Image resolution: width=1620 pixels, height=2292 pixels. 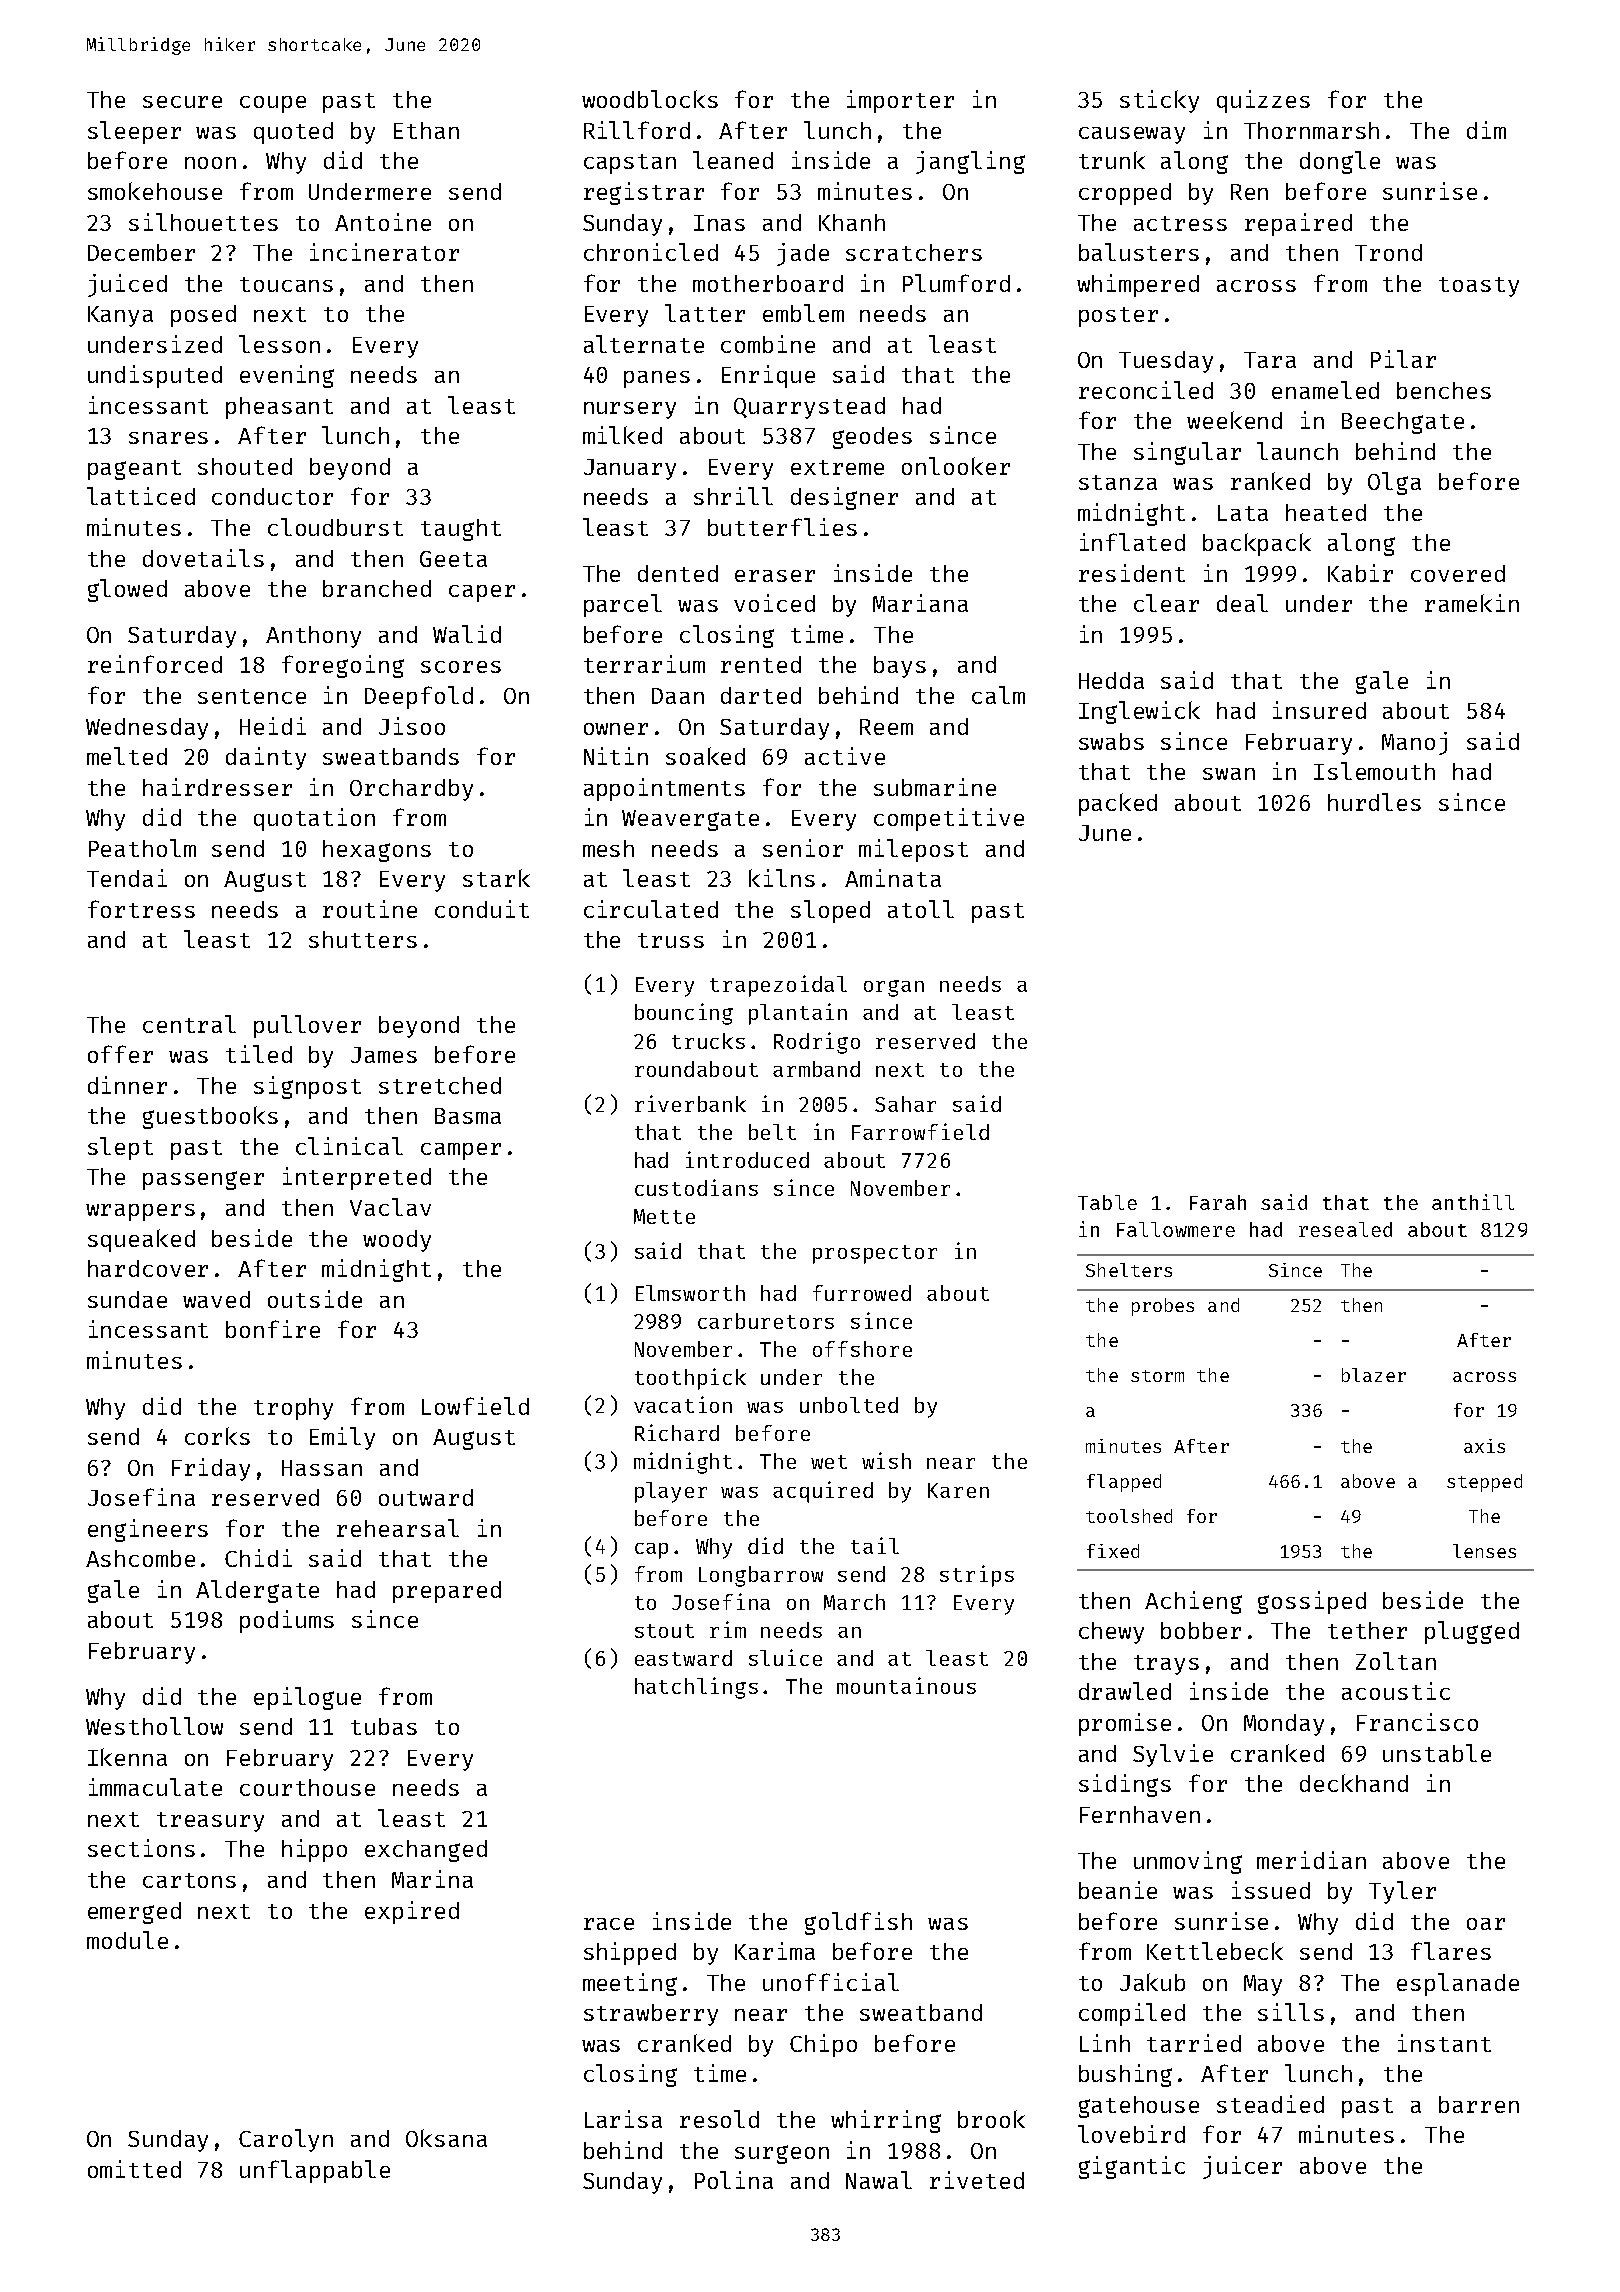 I want to click on omitted, so click(x=134, y=2169).
